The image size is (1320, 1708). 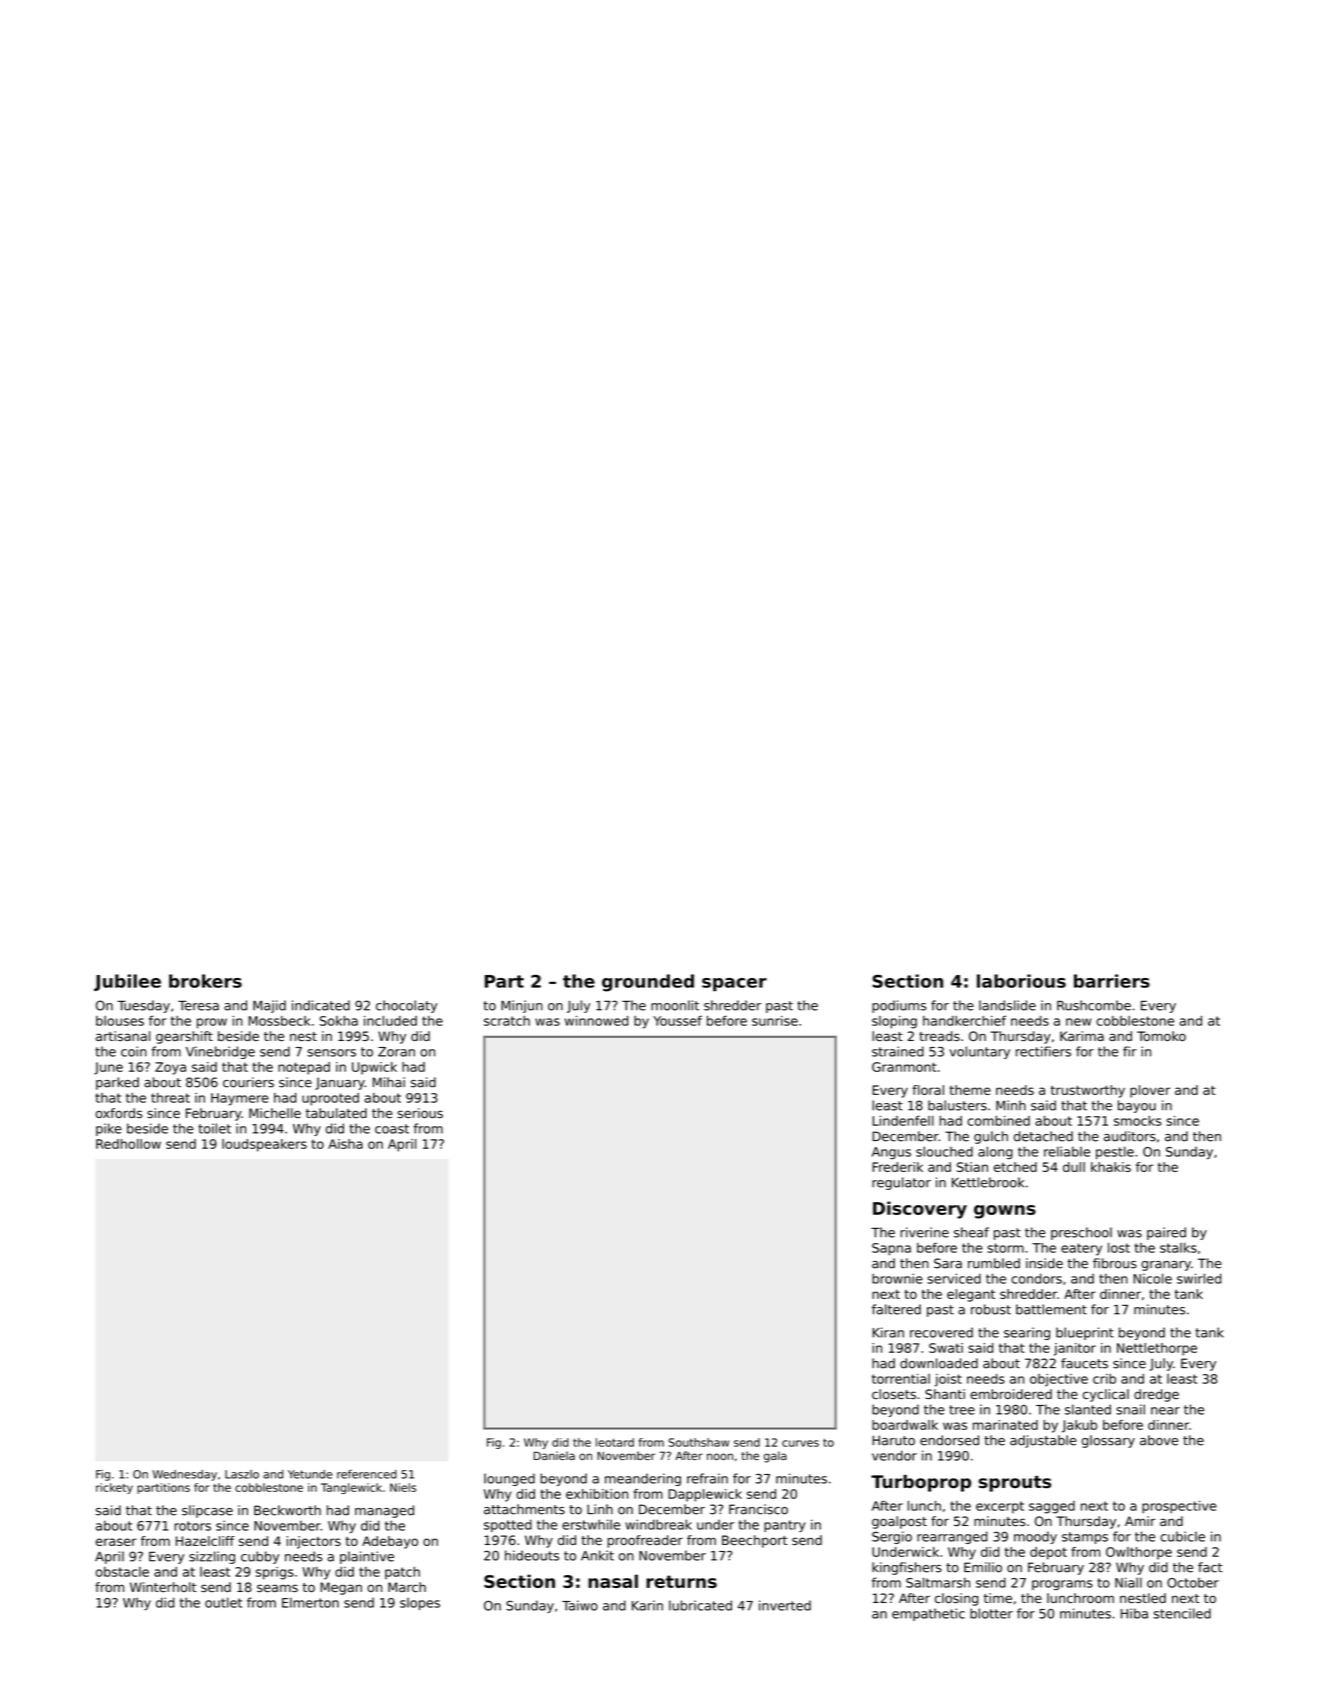 What do you see at coordinates (389, 1082) in the document?
I see `Mihai` at bounding box center [389, 1082].
